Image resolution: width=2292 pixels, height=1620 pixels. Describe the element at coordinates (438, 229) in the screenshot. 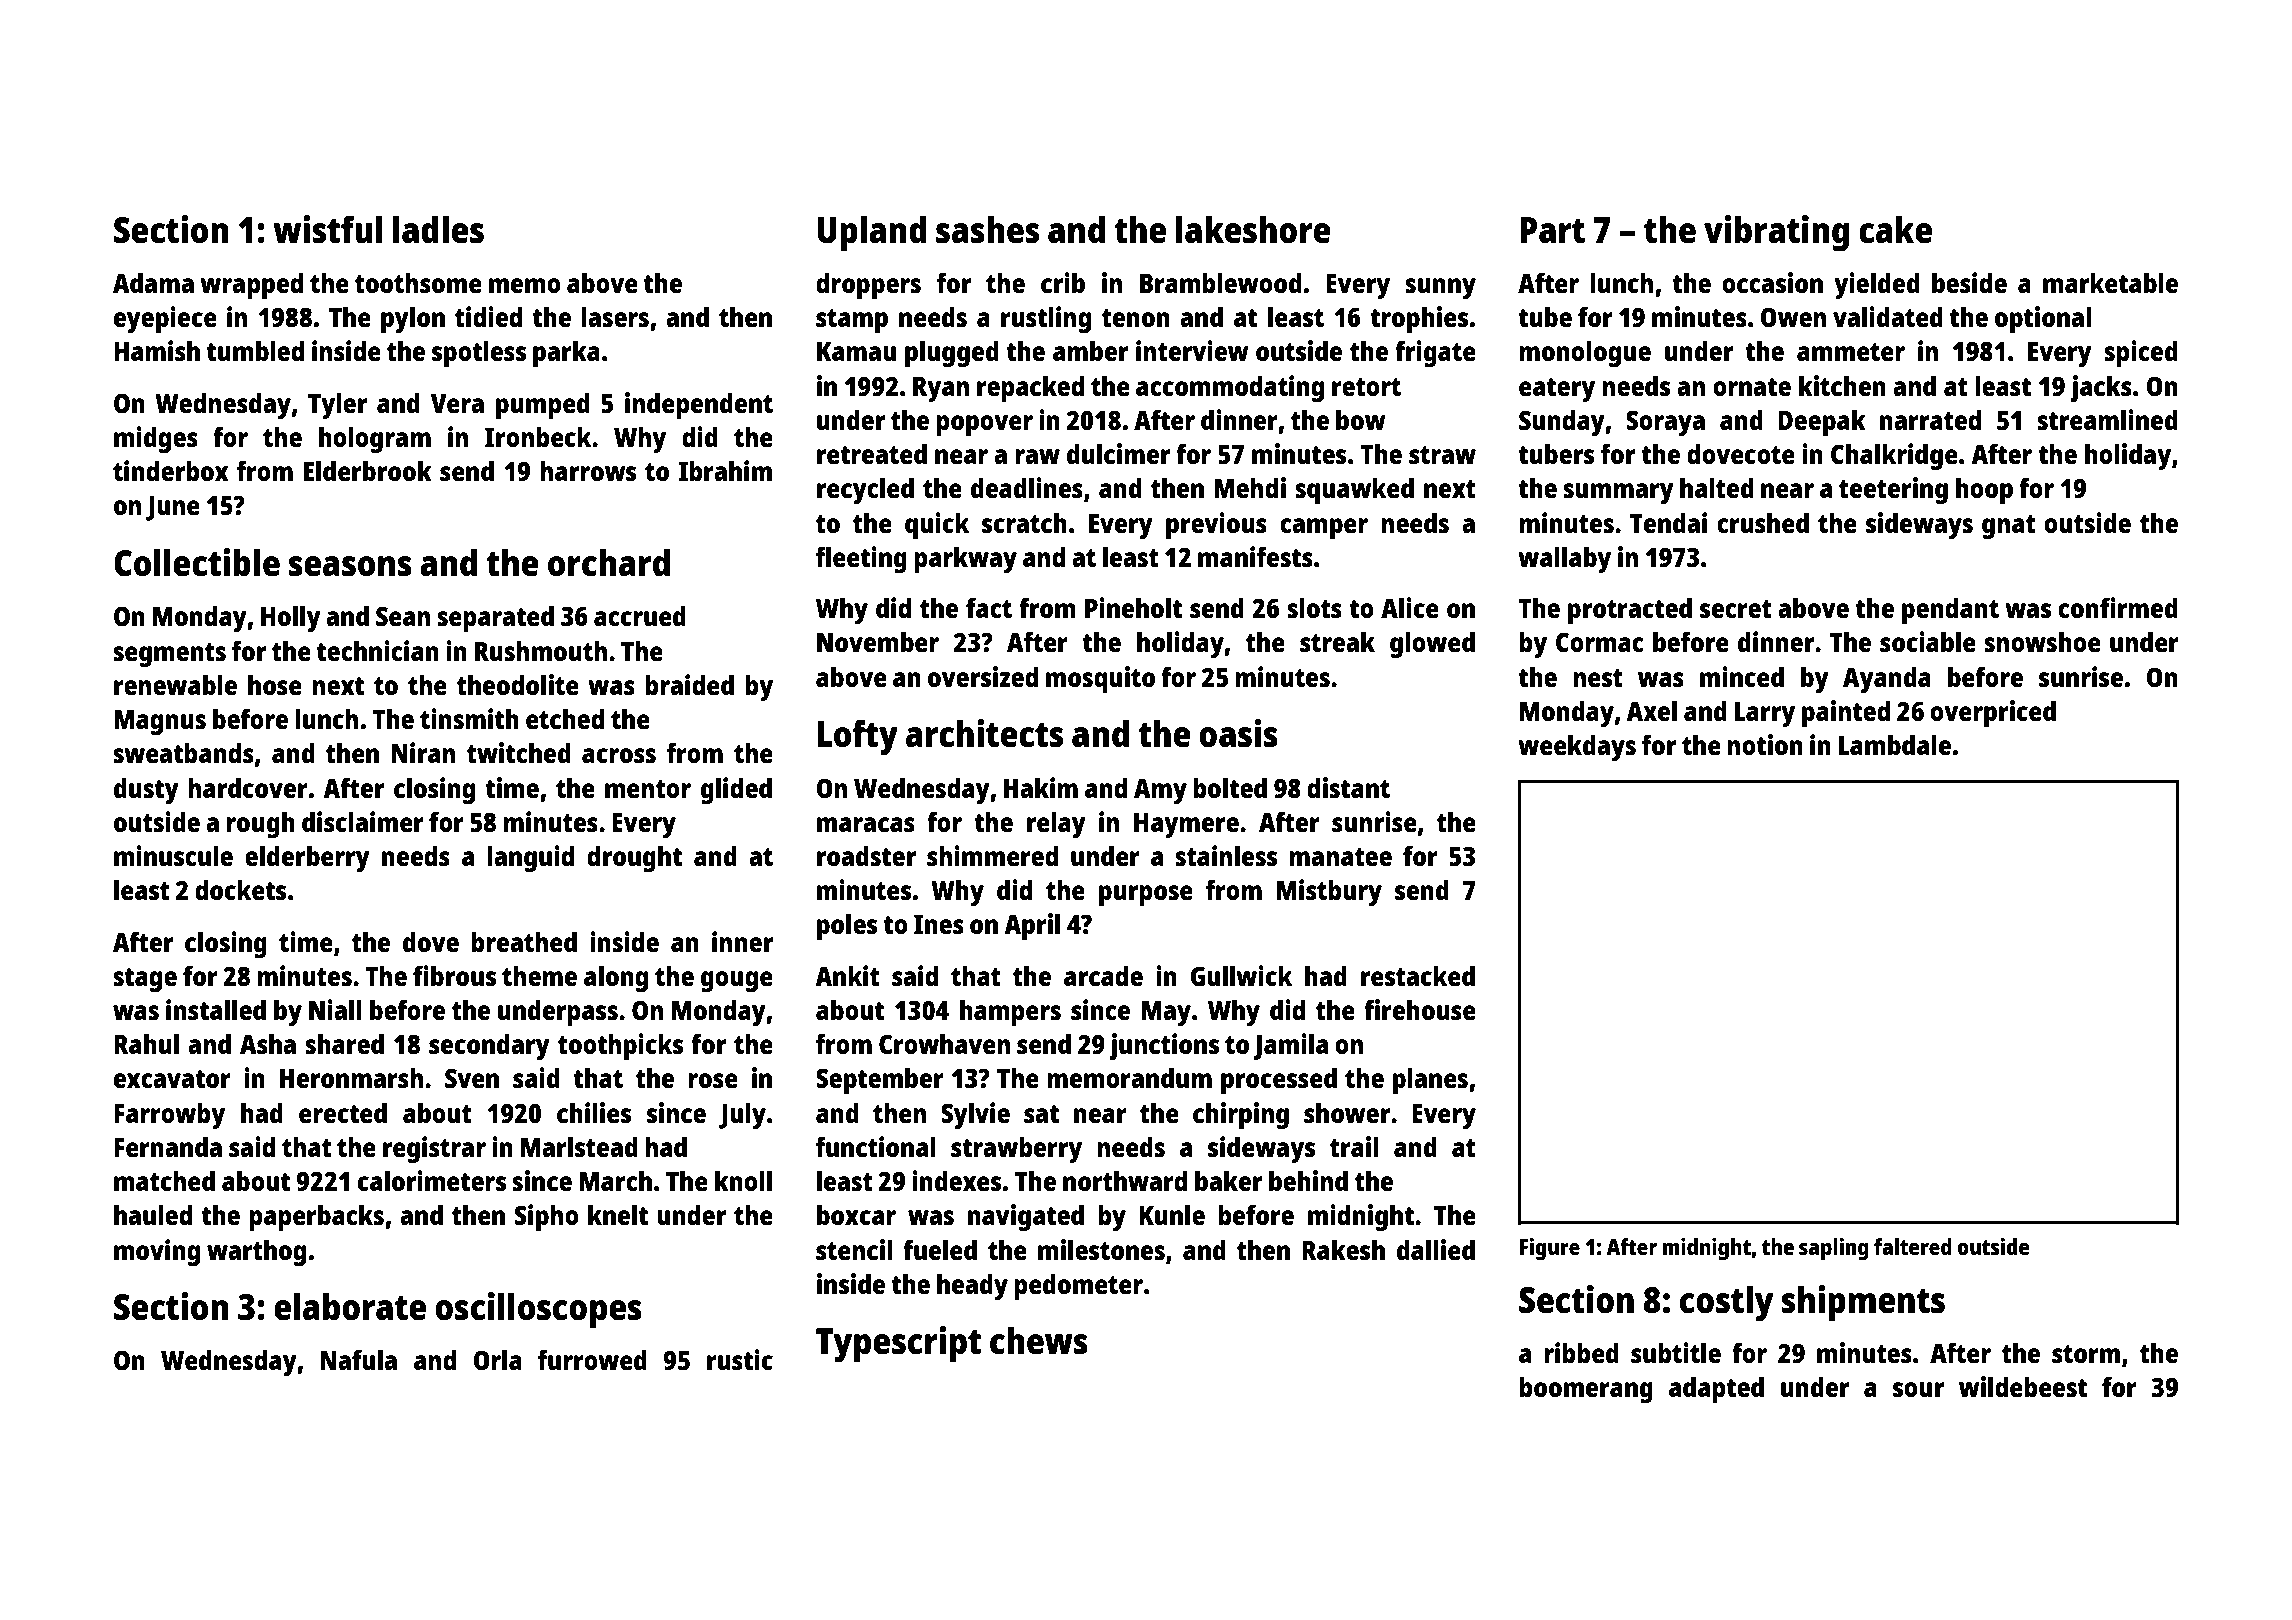

I see `ladles` at that location.
